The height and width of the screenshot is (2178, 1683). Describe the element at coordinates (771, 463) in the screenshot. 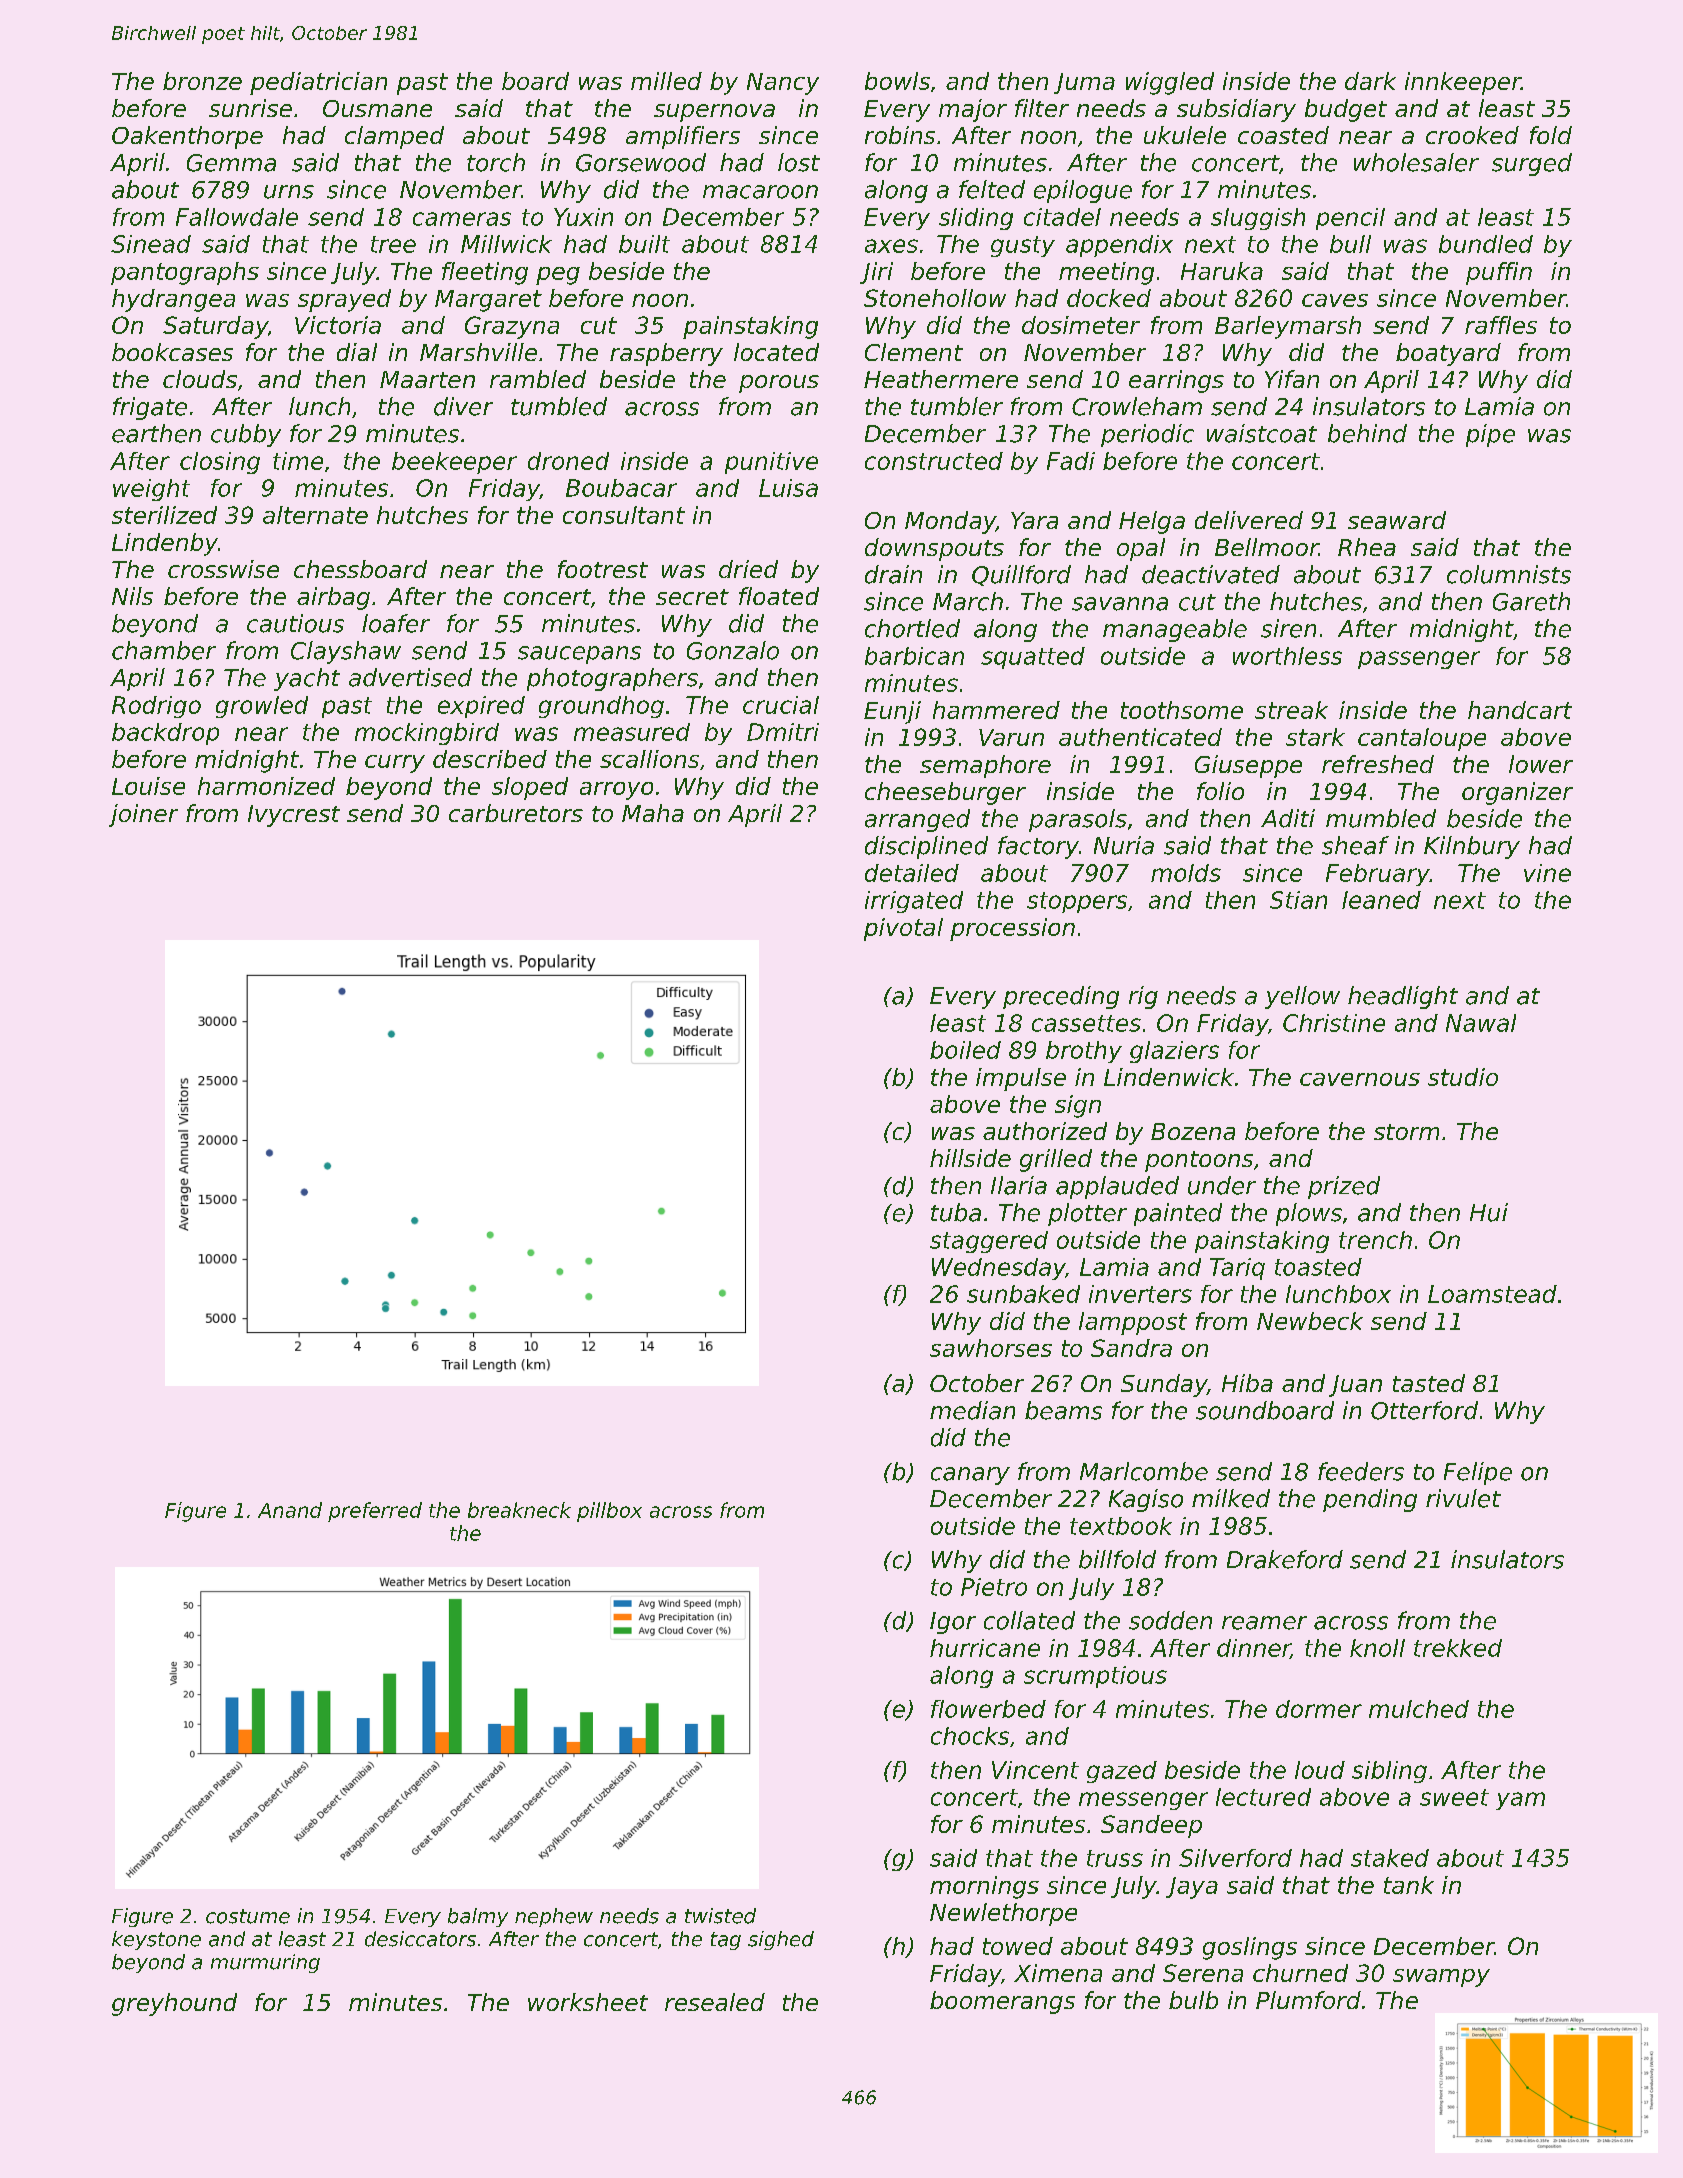

I see `punitive` at that location.
